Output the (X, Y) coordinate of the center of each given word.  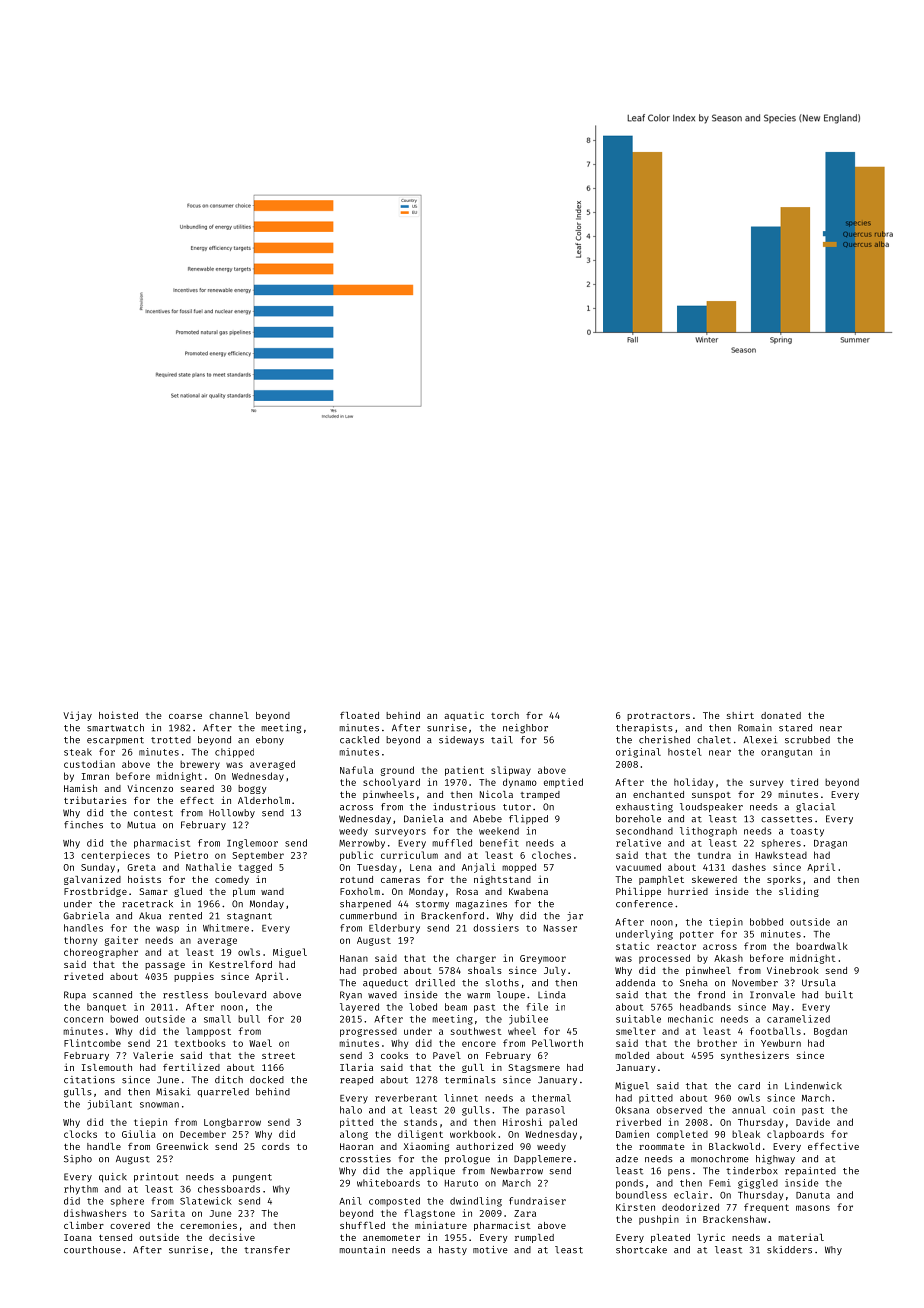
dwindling (476, 1202)
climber (84, 1225)
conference (644, 904)
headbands (705, 1007)
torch (505, 715)
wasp (167, 930)
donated (781, 715)
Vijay (77, 716)
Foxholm (360, 891)
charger (476, 959)
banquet (106, 1008)
